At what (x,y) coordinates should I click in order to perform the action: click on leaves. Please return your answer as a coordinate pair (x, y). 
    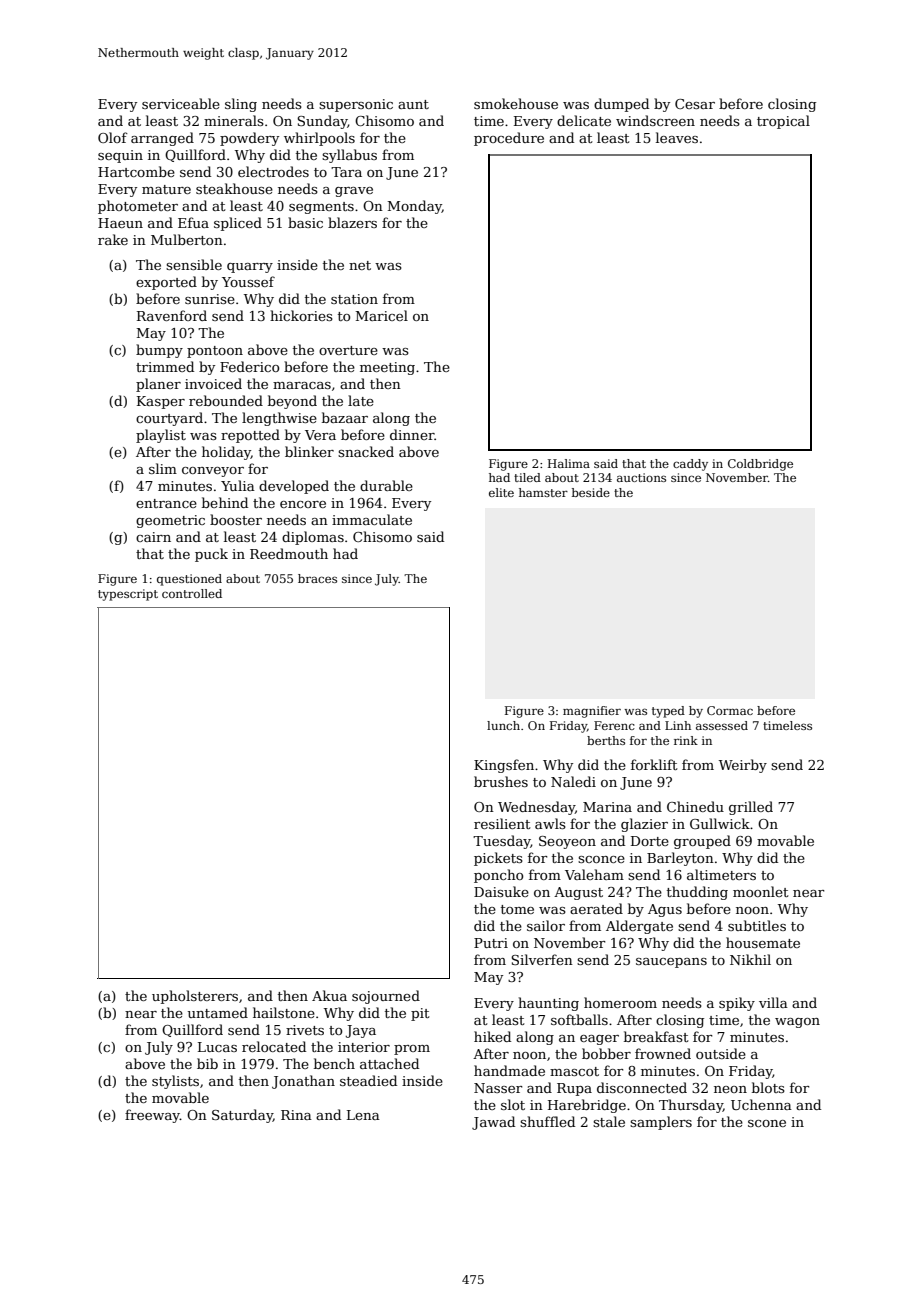
    Looking at the image, I should click on (677, 137).
